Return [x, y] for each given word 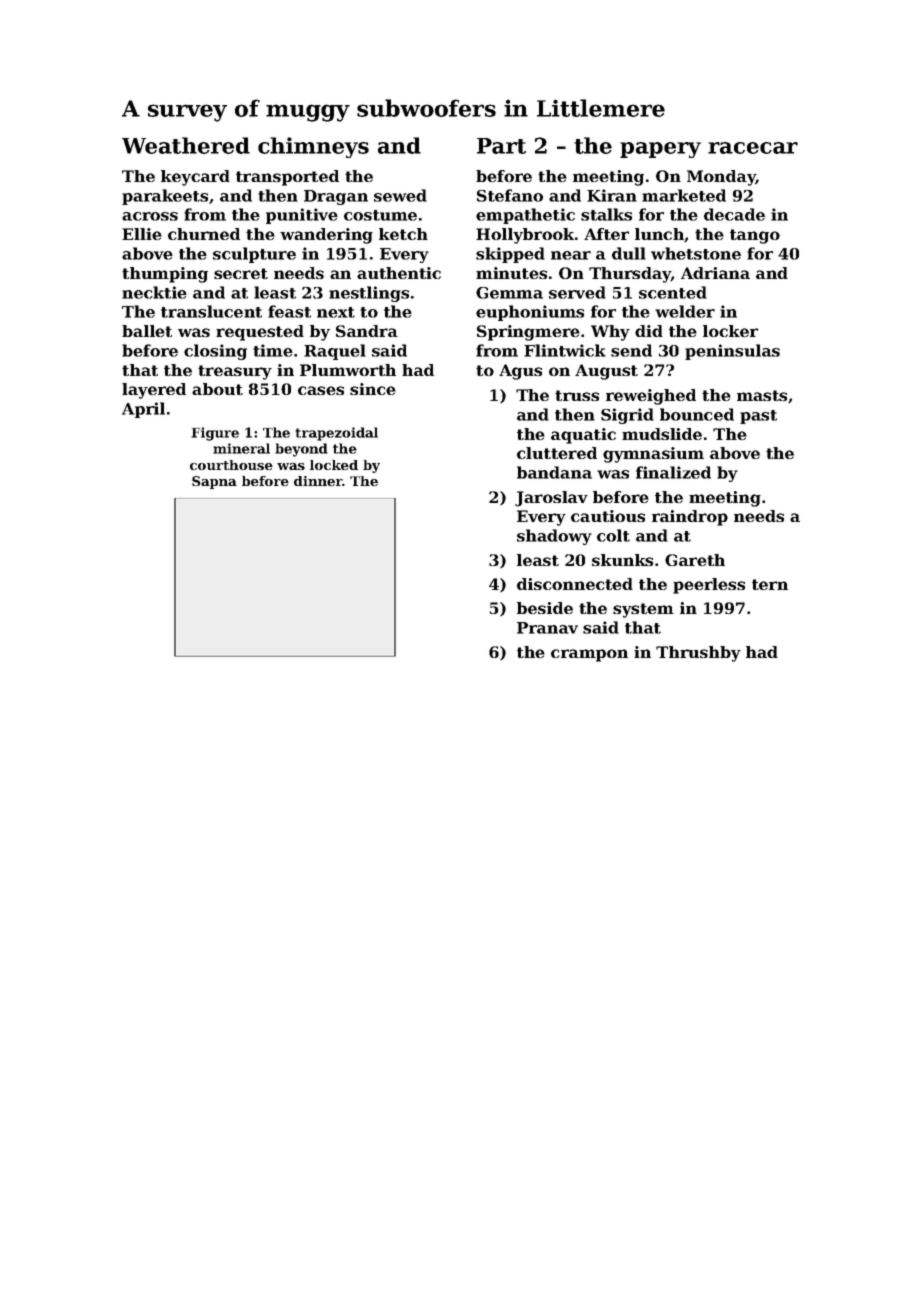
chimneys [313, 147]
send [631, 350]
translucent [211, 311]
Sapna [214, 482]
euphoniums [530, 313]
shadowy [554, 537]
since [373, 389]
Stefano [510, 195]
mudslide [662, 434]
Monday [721, 178]
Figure [215, 434]
